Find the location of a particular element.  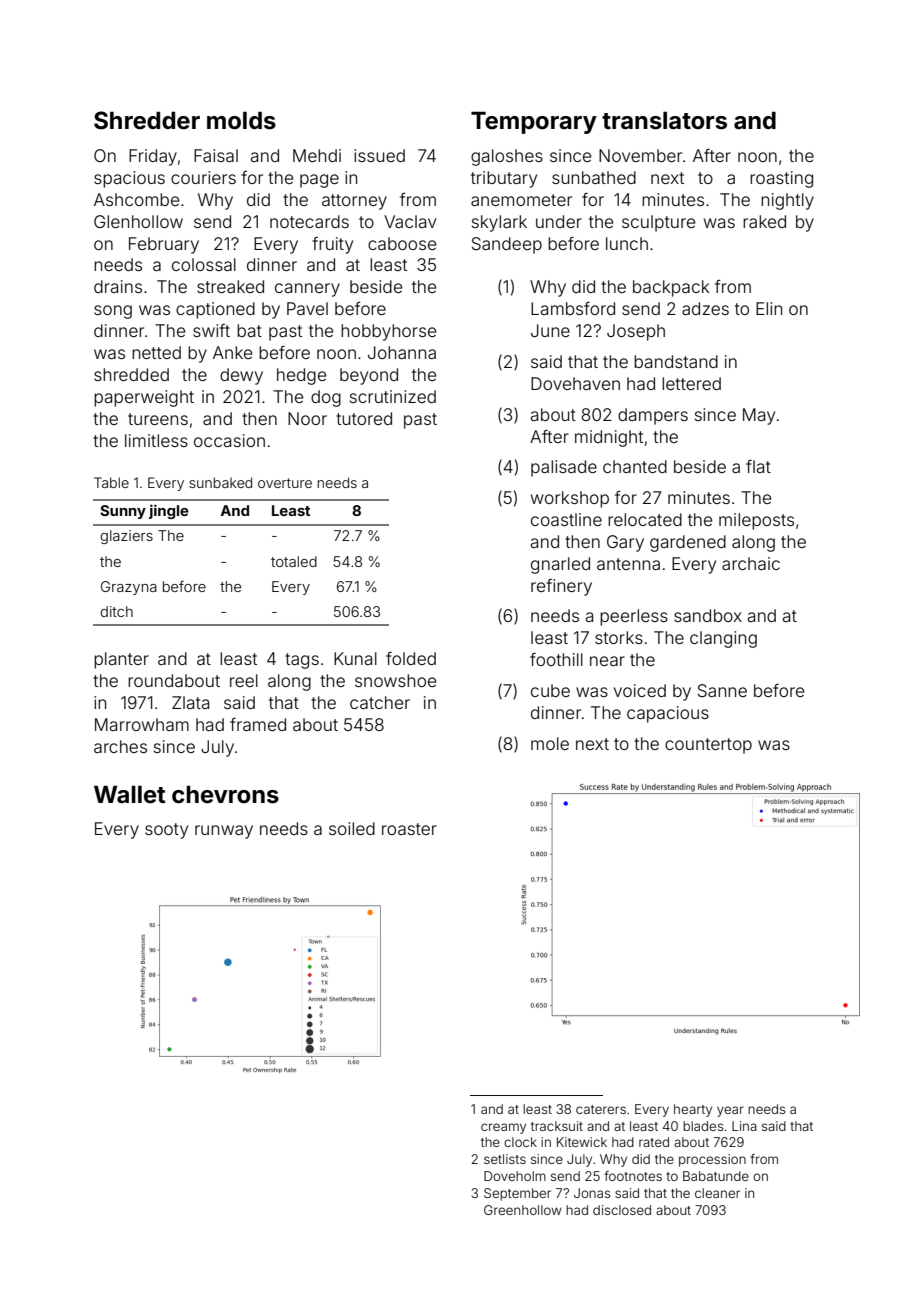

countertop is located at coordinates (708, 746).
